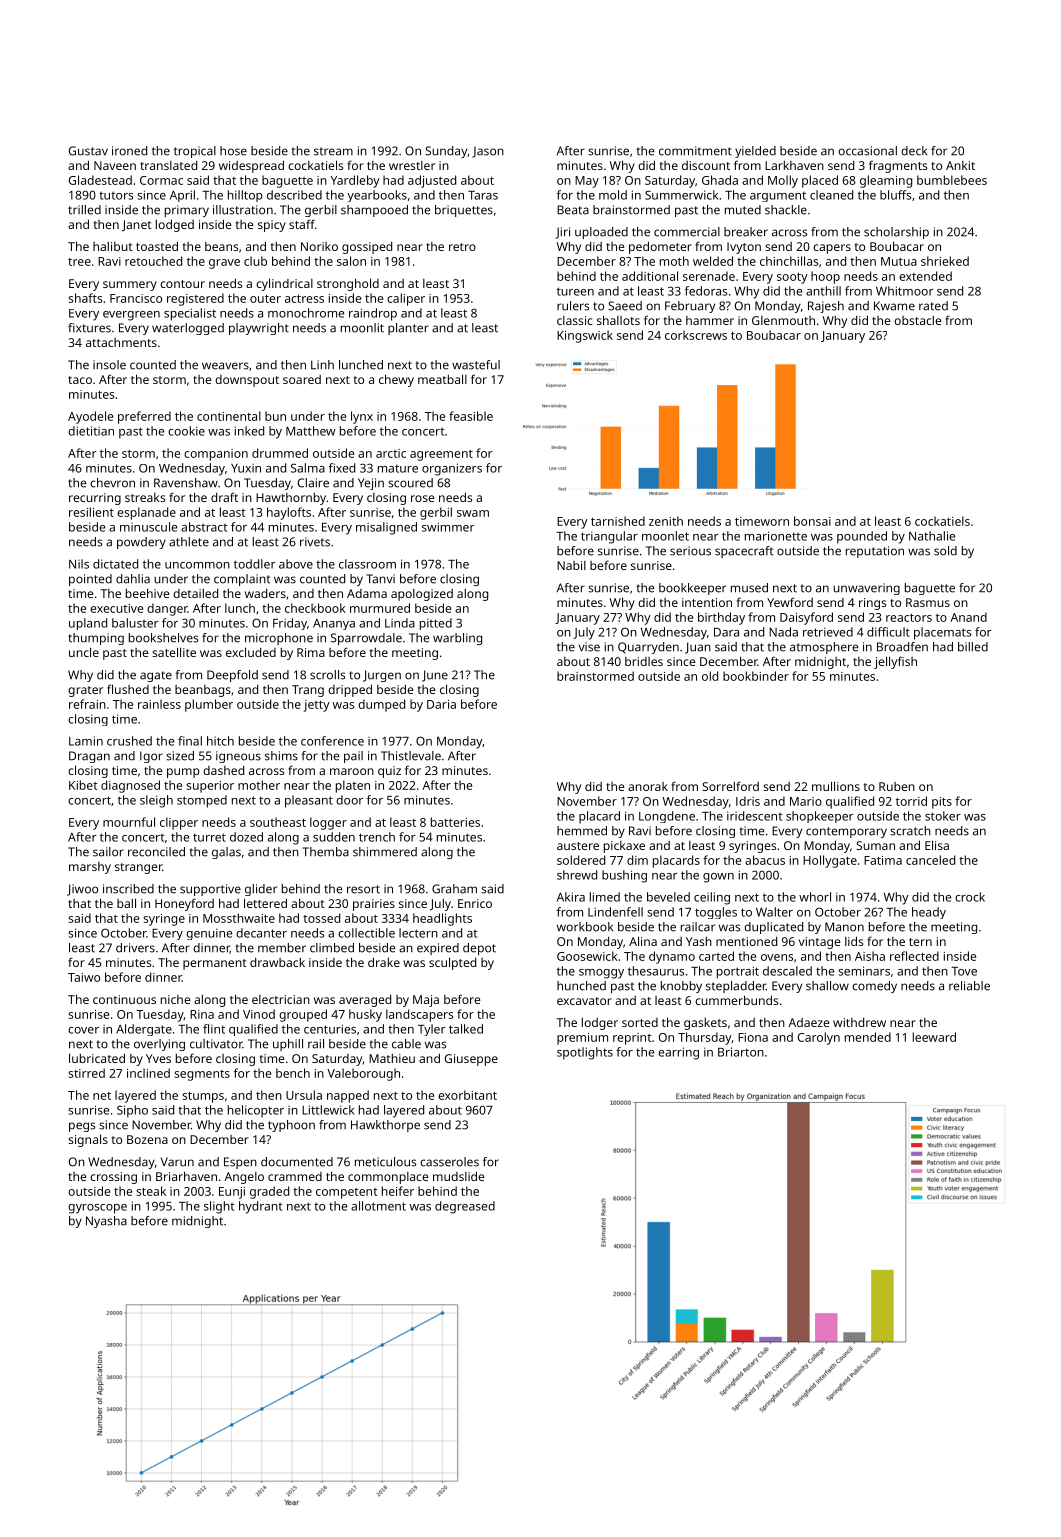  What do you see at coordinates (281, 999) in the page?
I see `electrician` at bounding box center [281, 999].
